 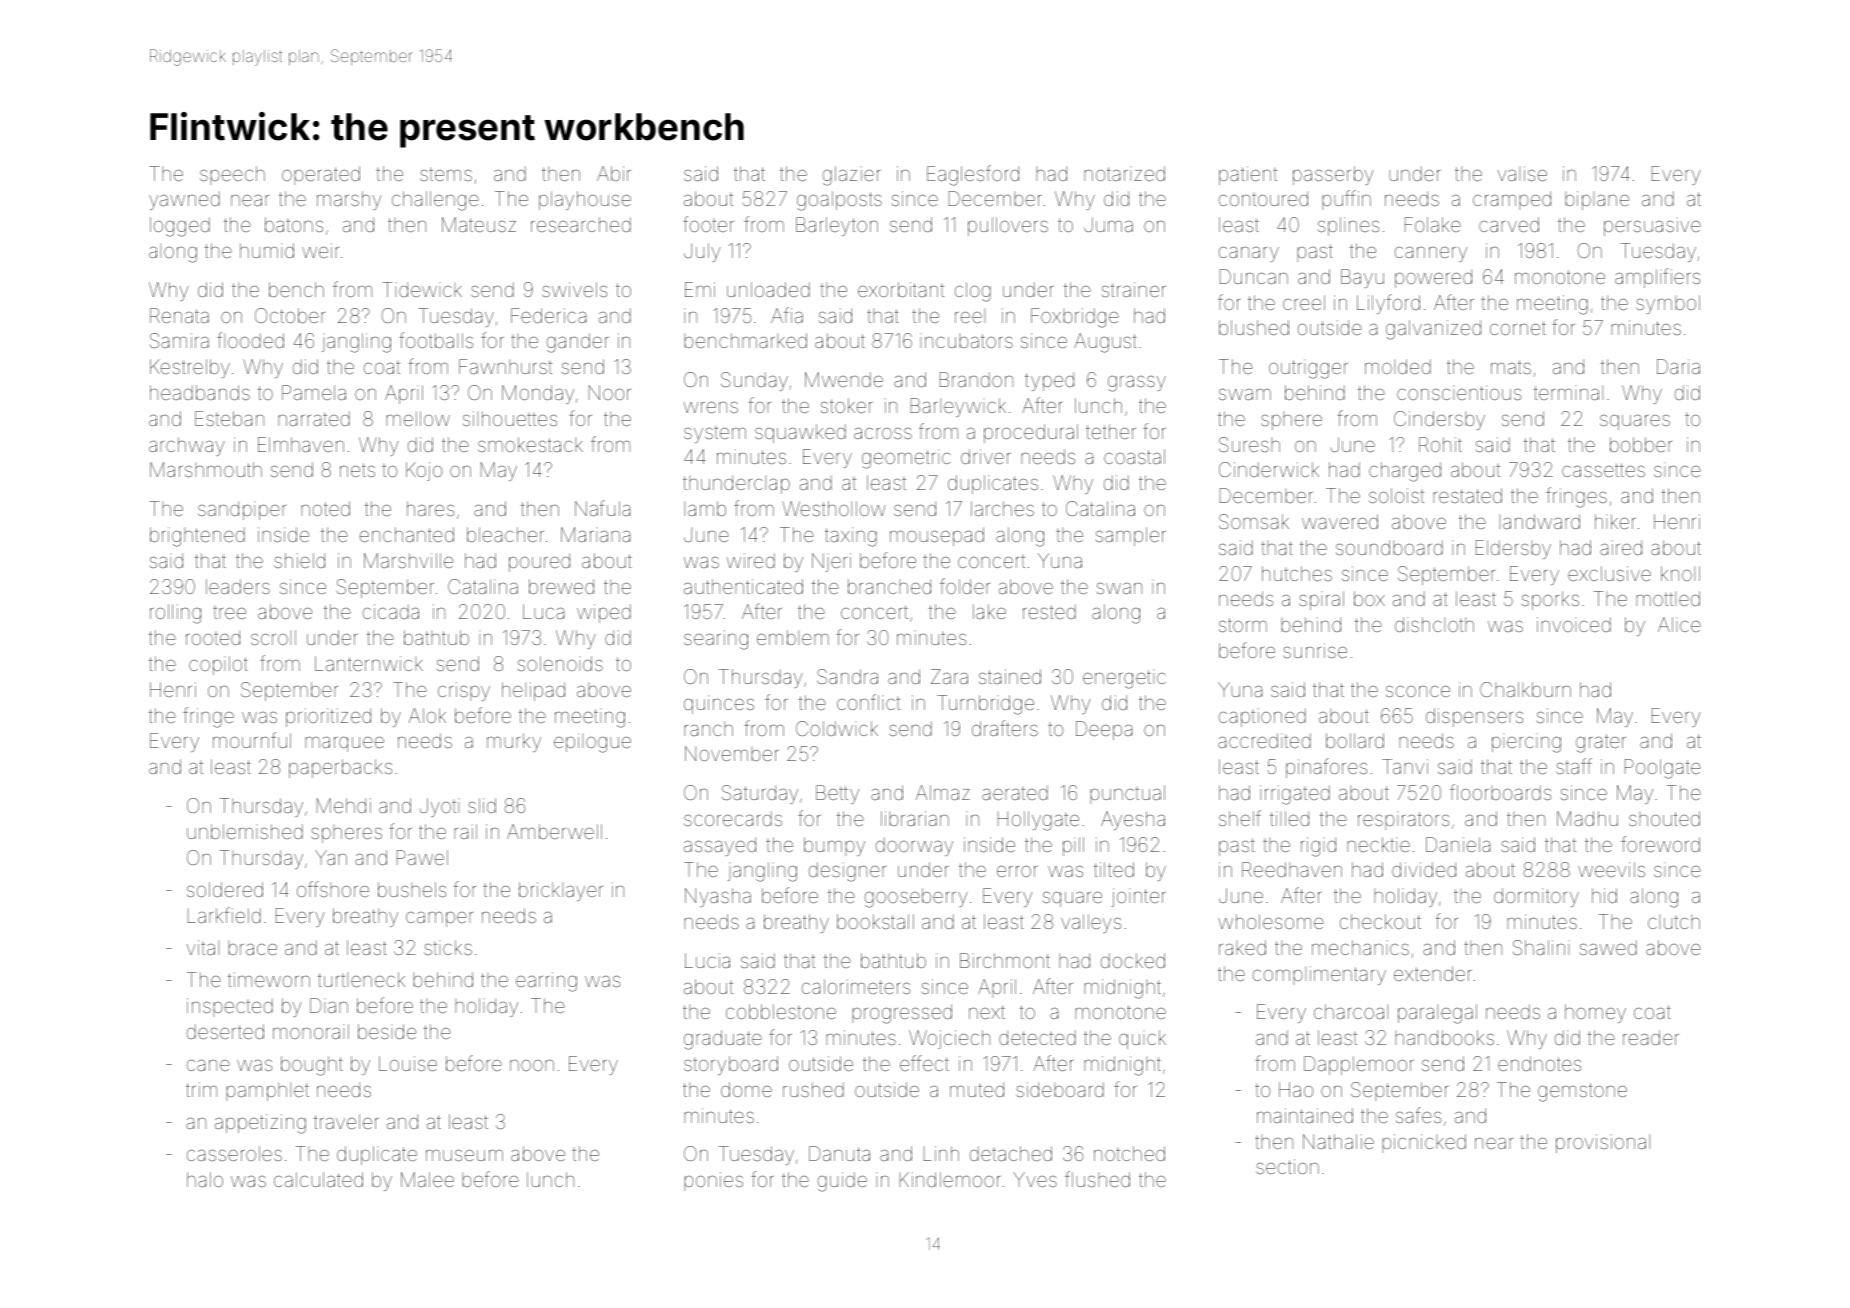 What do you see at coordinates (1127, 794) in the image?
I see `punctual` at bounding box center [1127, 794].
